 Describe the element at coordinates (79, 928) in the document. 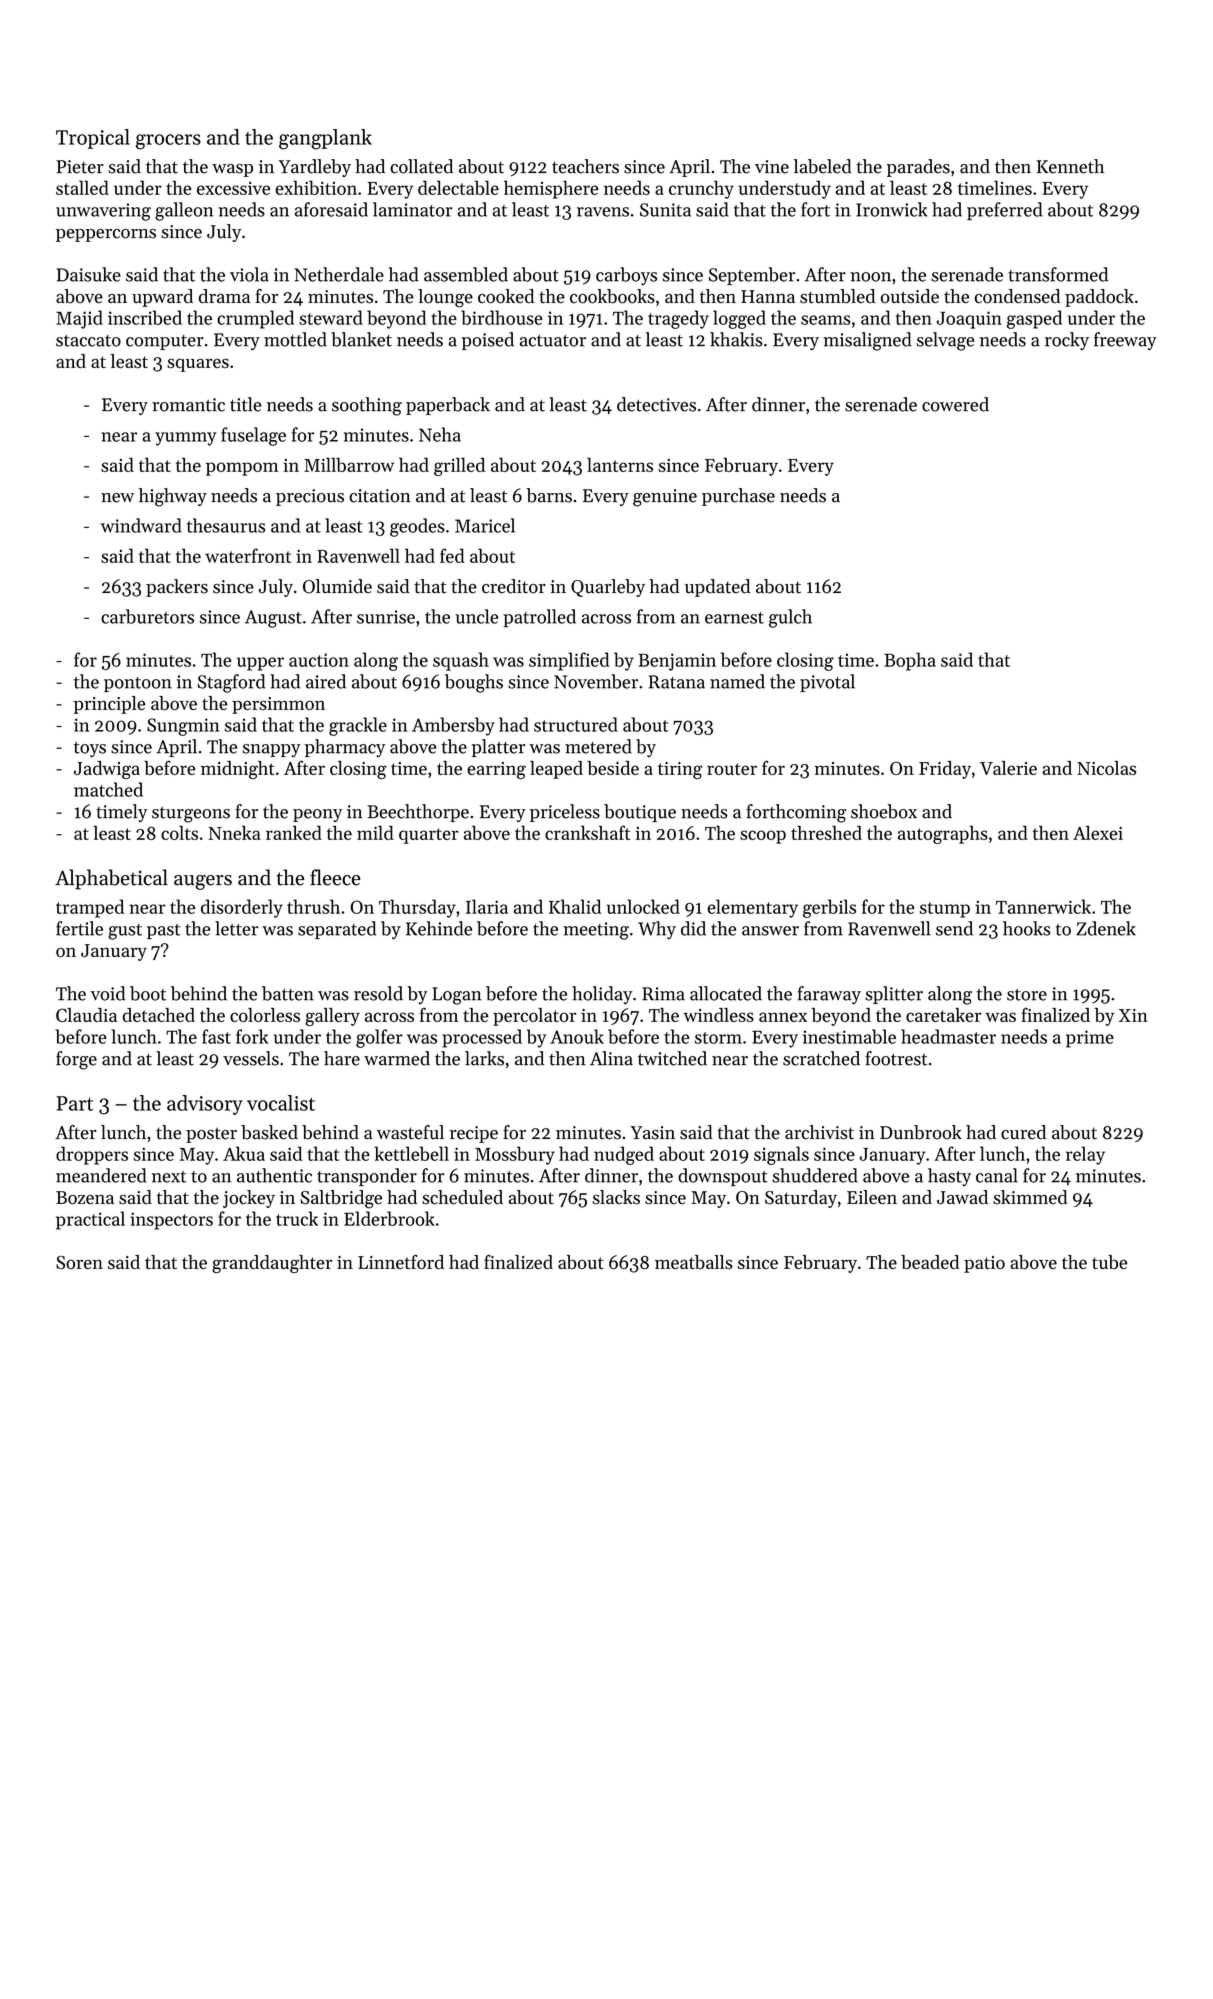

I see `fertile` at that location.
